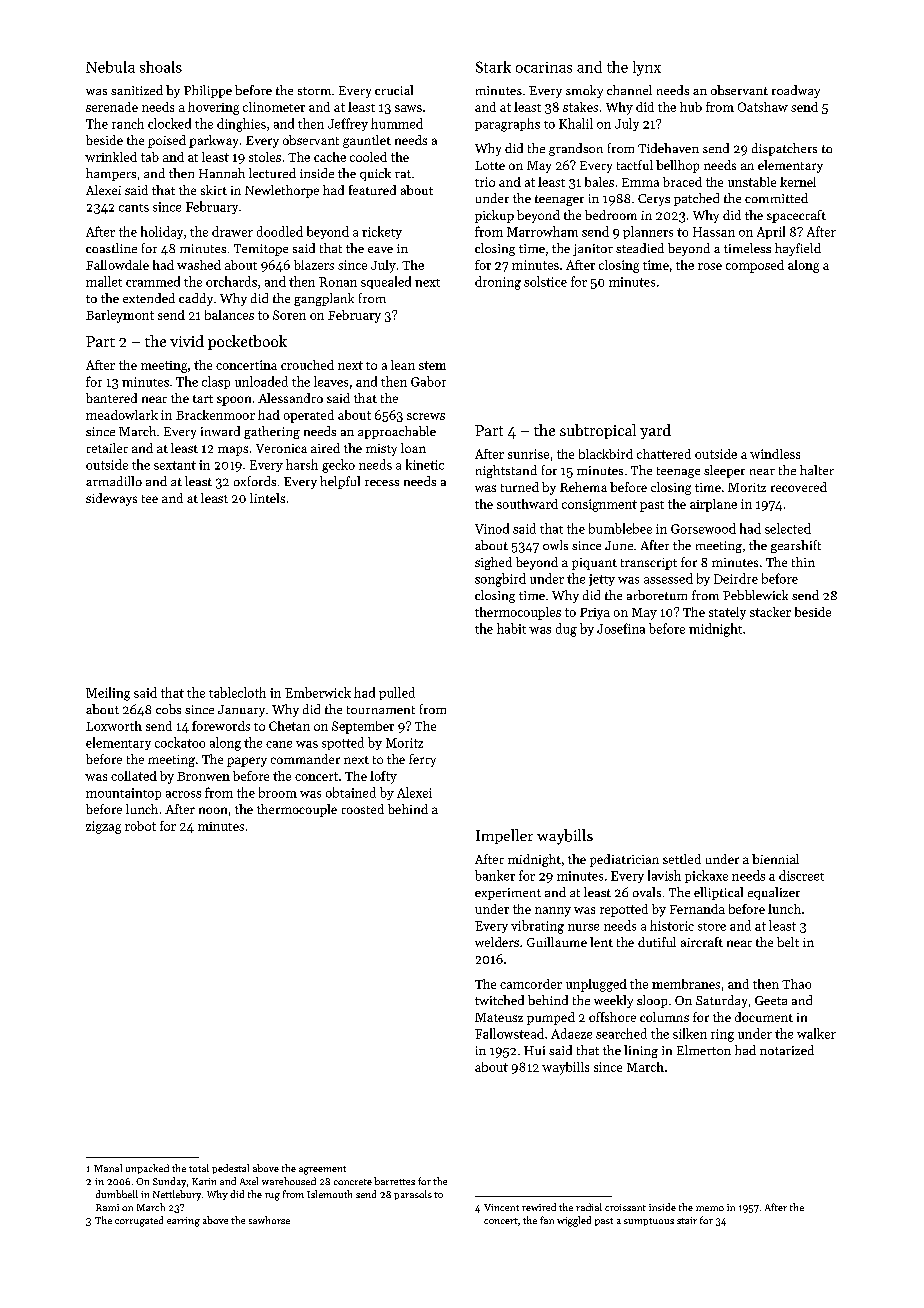 The height and width of the page is (1308, 924). Describe the element at coordinates (220, 431) in the page. I see `inward` at that location.
